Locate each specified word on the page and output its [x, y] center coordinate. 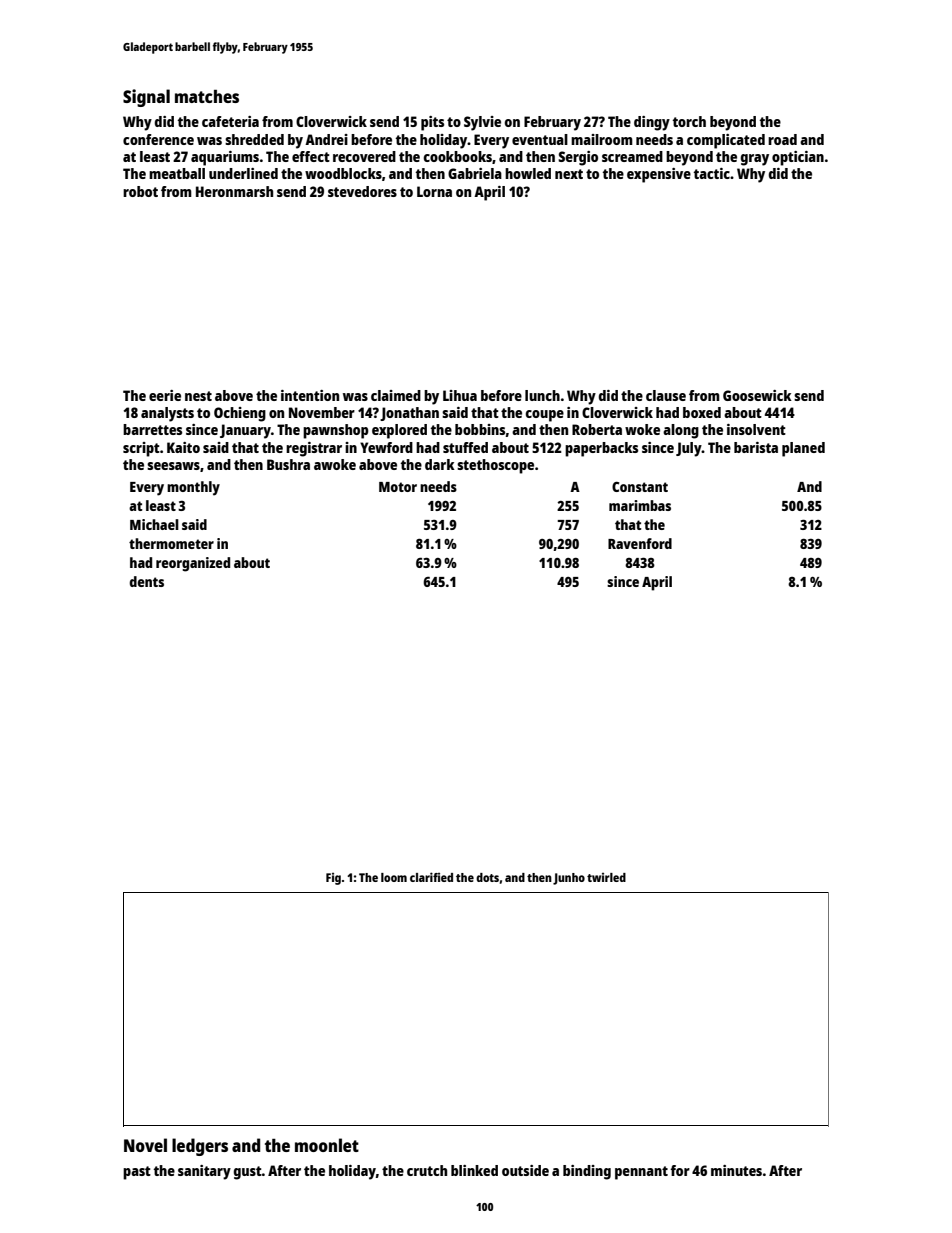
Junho [569, 879]
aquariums [225, 158]
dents [146, 581]
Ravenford [640, 543]
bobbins [480, 429]
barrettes [152, 429]
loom [394, 877]
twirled [606, 877]
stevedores [362, 191]
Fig [333, 879]
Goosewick [757, 395]
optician [798, 158]
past [137, 1173]
